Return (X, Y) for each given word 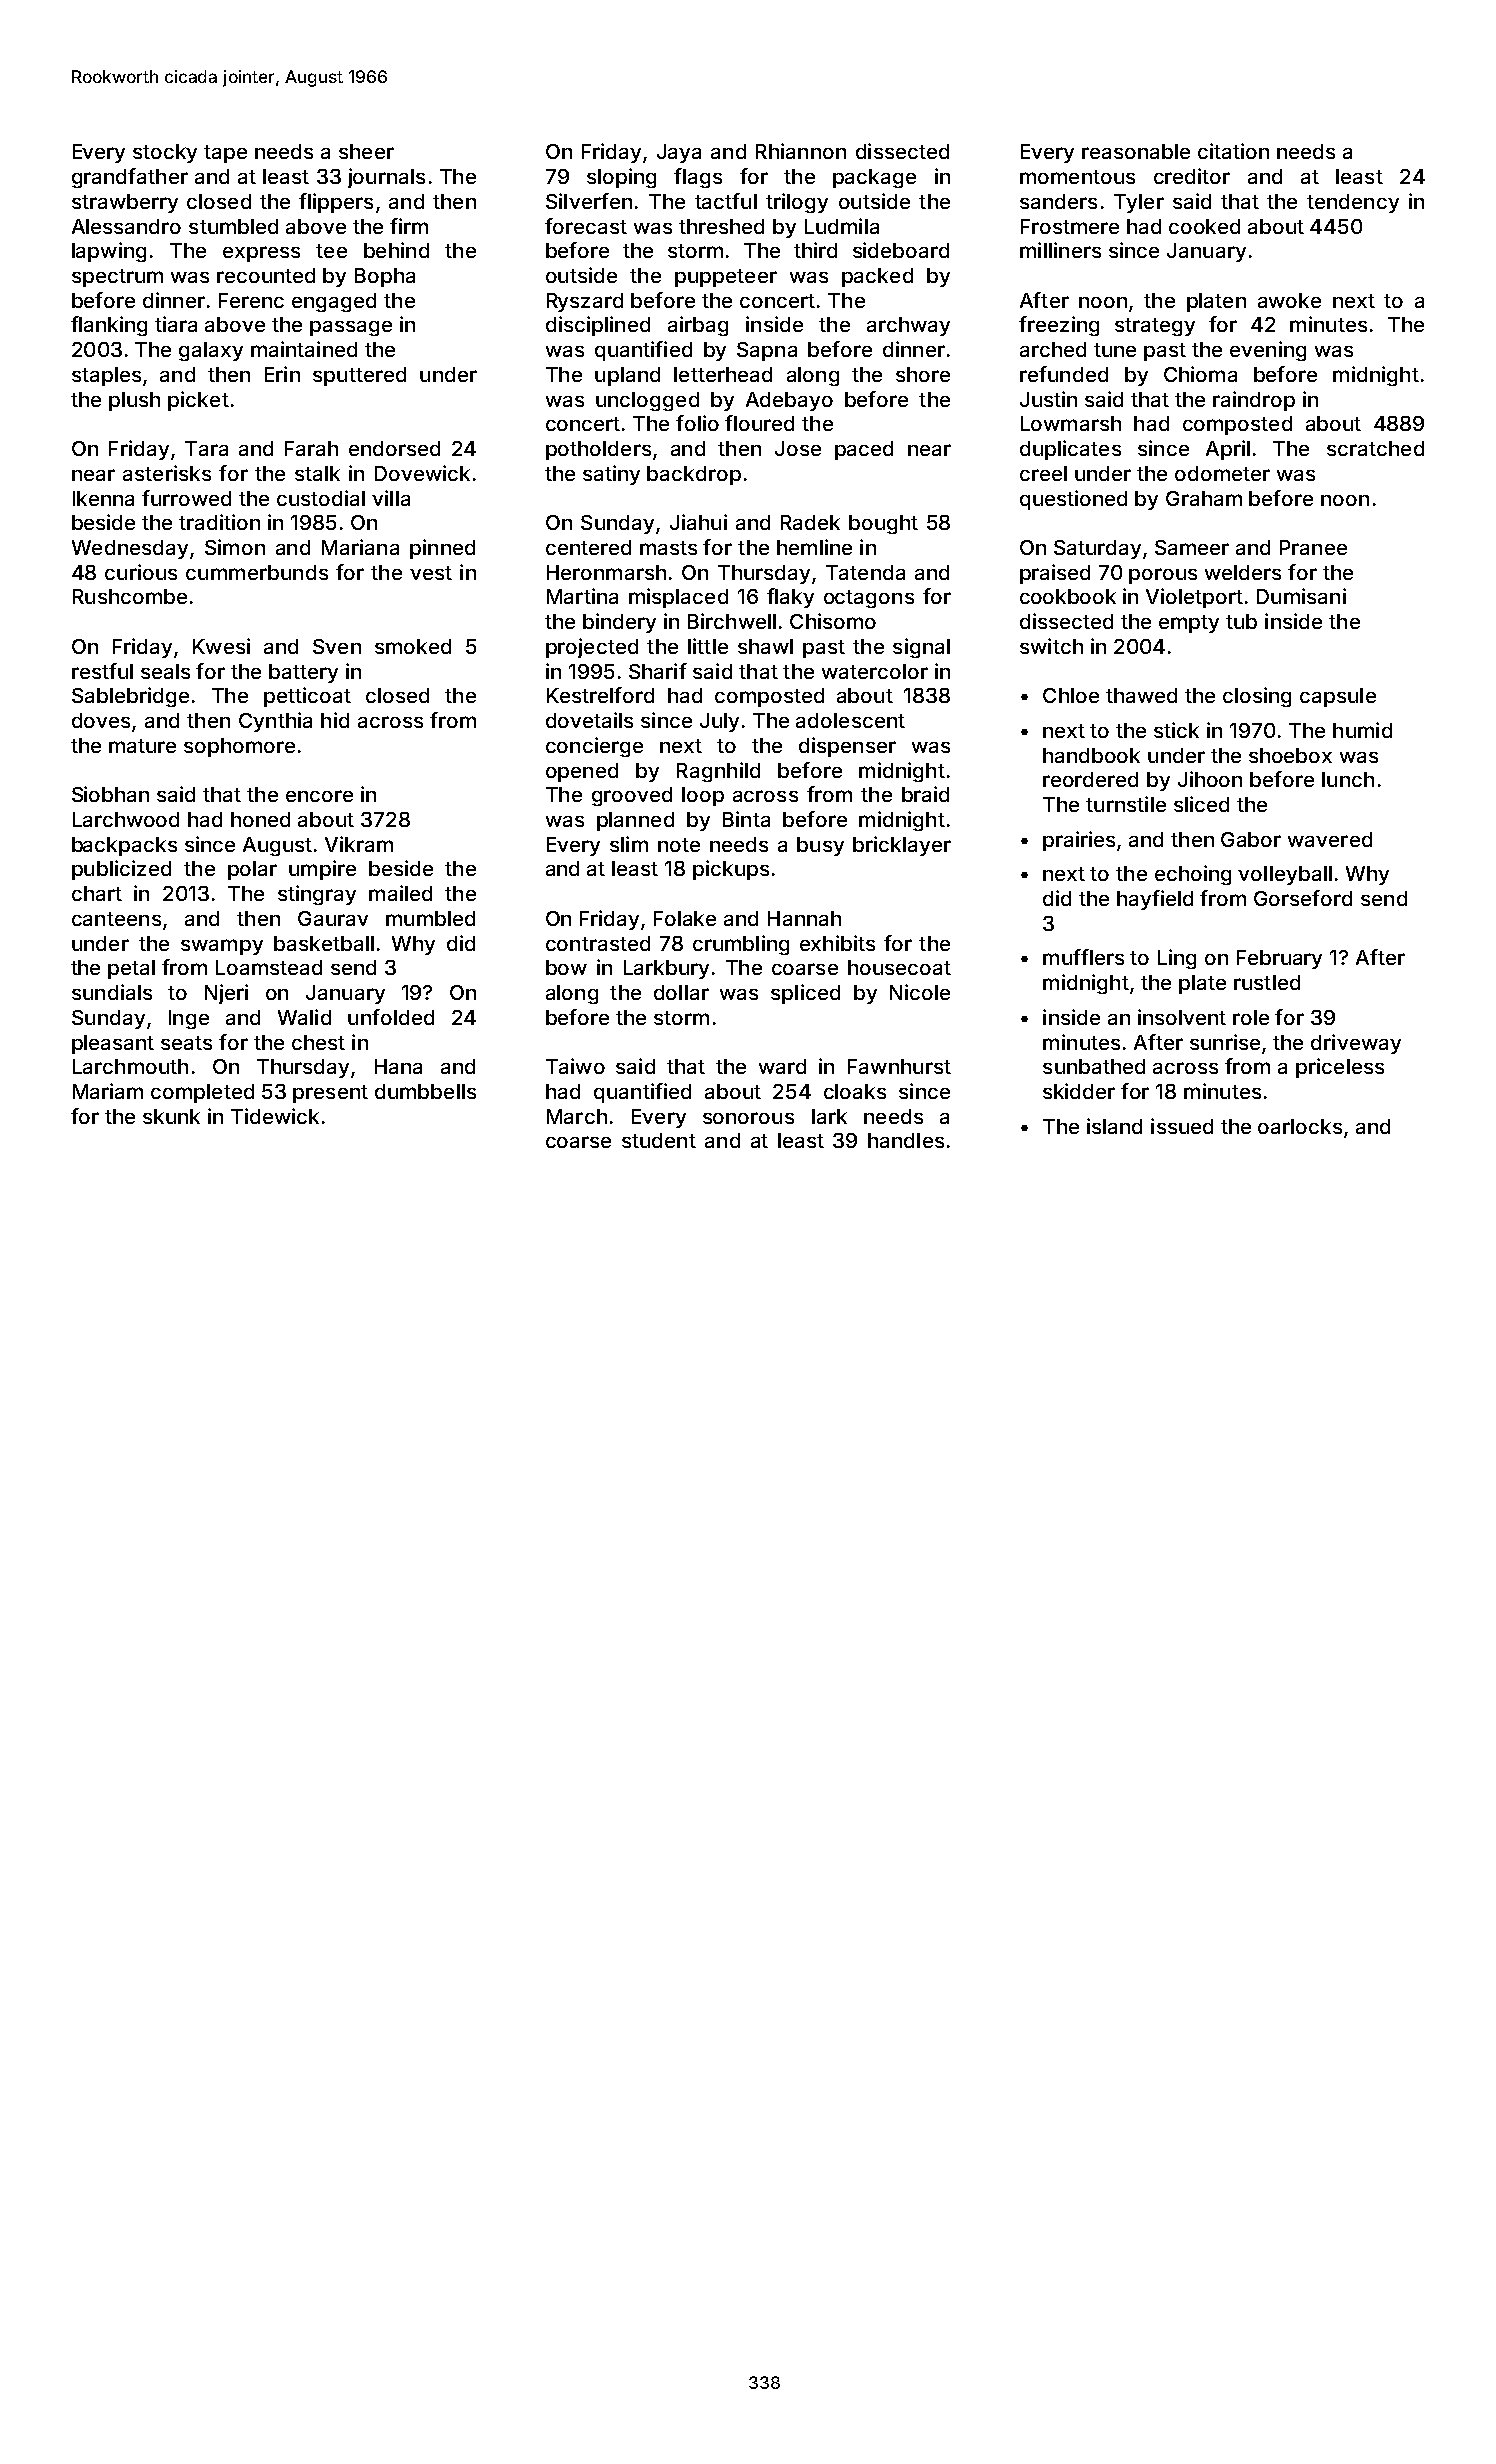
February (1279, 959)
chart (97, 893)
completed (202, 1093)
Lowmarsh (1071, 423)
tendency (1353, 203)
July (719, 722)
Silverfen (589, 201)
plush (134, 401)
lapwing (109, 252)
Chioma (1200, 374)
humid (1362, 730)
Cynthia (275, 722)
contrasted (598, 943)
